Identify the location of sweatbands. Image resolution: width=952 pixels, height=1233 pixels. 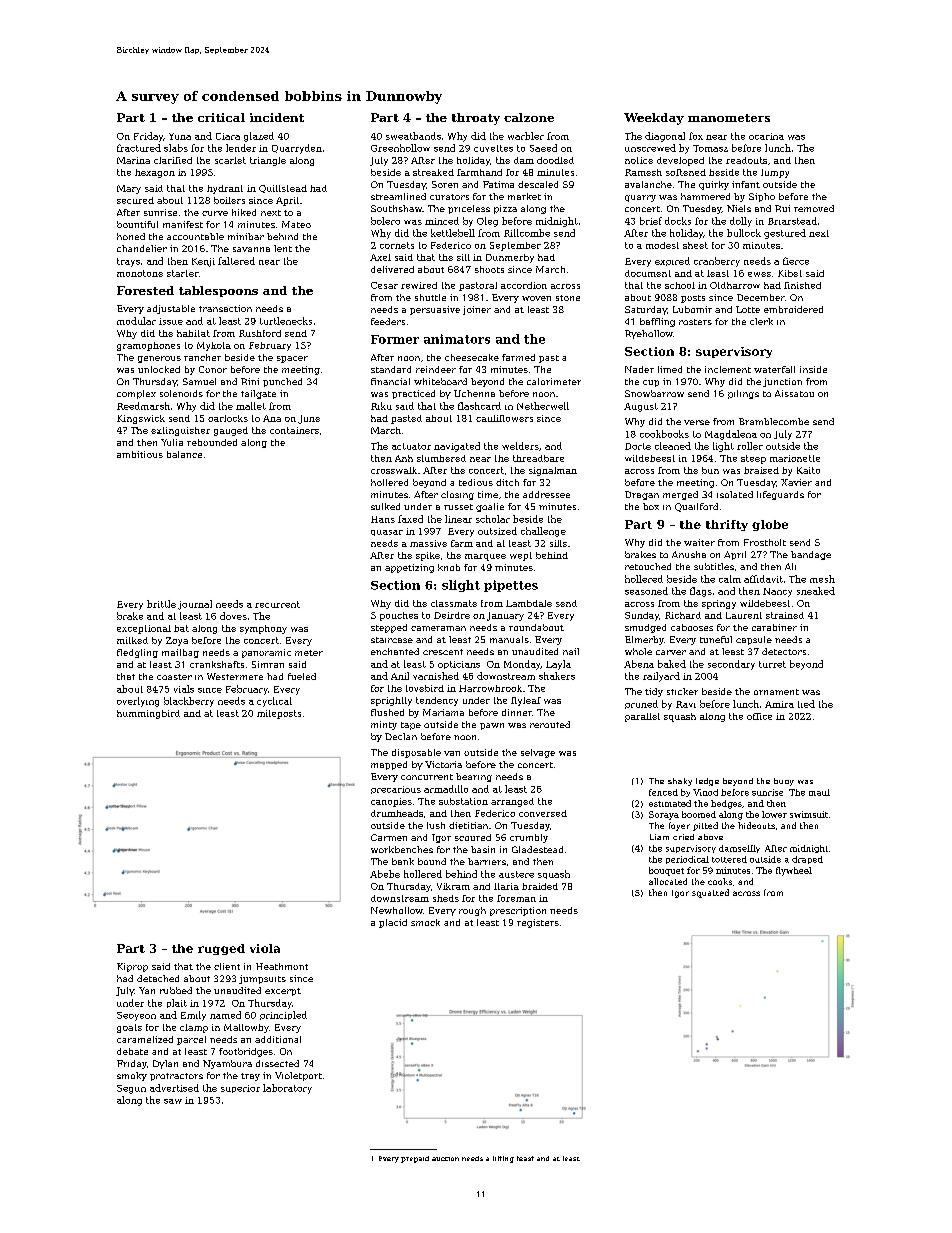
(413, 136).
